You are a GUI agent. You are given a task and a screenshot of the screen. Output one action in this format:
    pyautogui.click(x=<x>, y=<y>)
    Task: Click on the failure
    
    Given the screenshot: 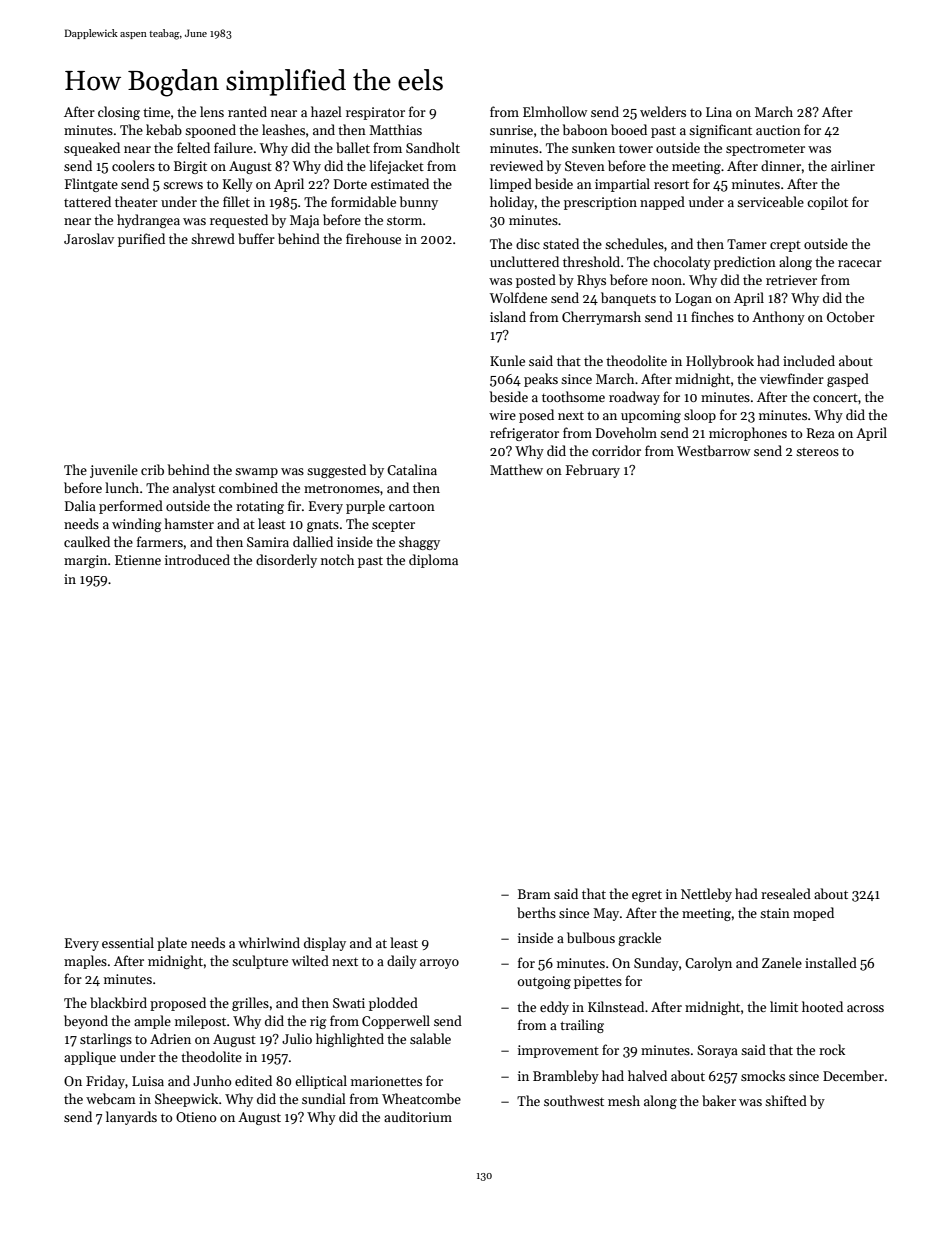 What is the action you would take?
    pyautogui.click(x=233, y=147)
